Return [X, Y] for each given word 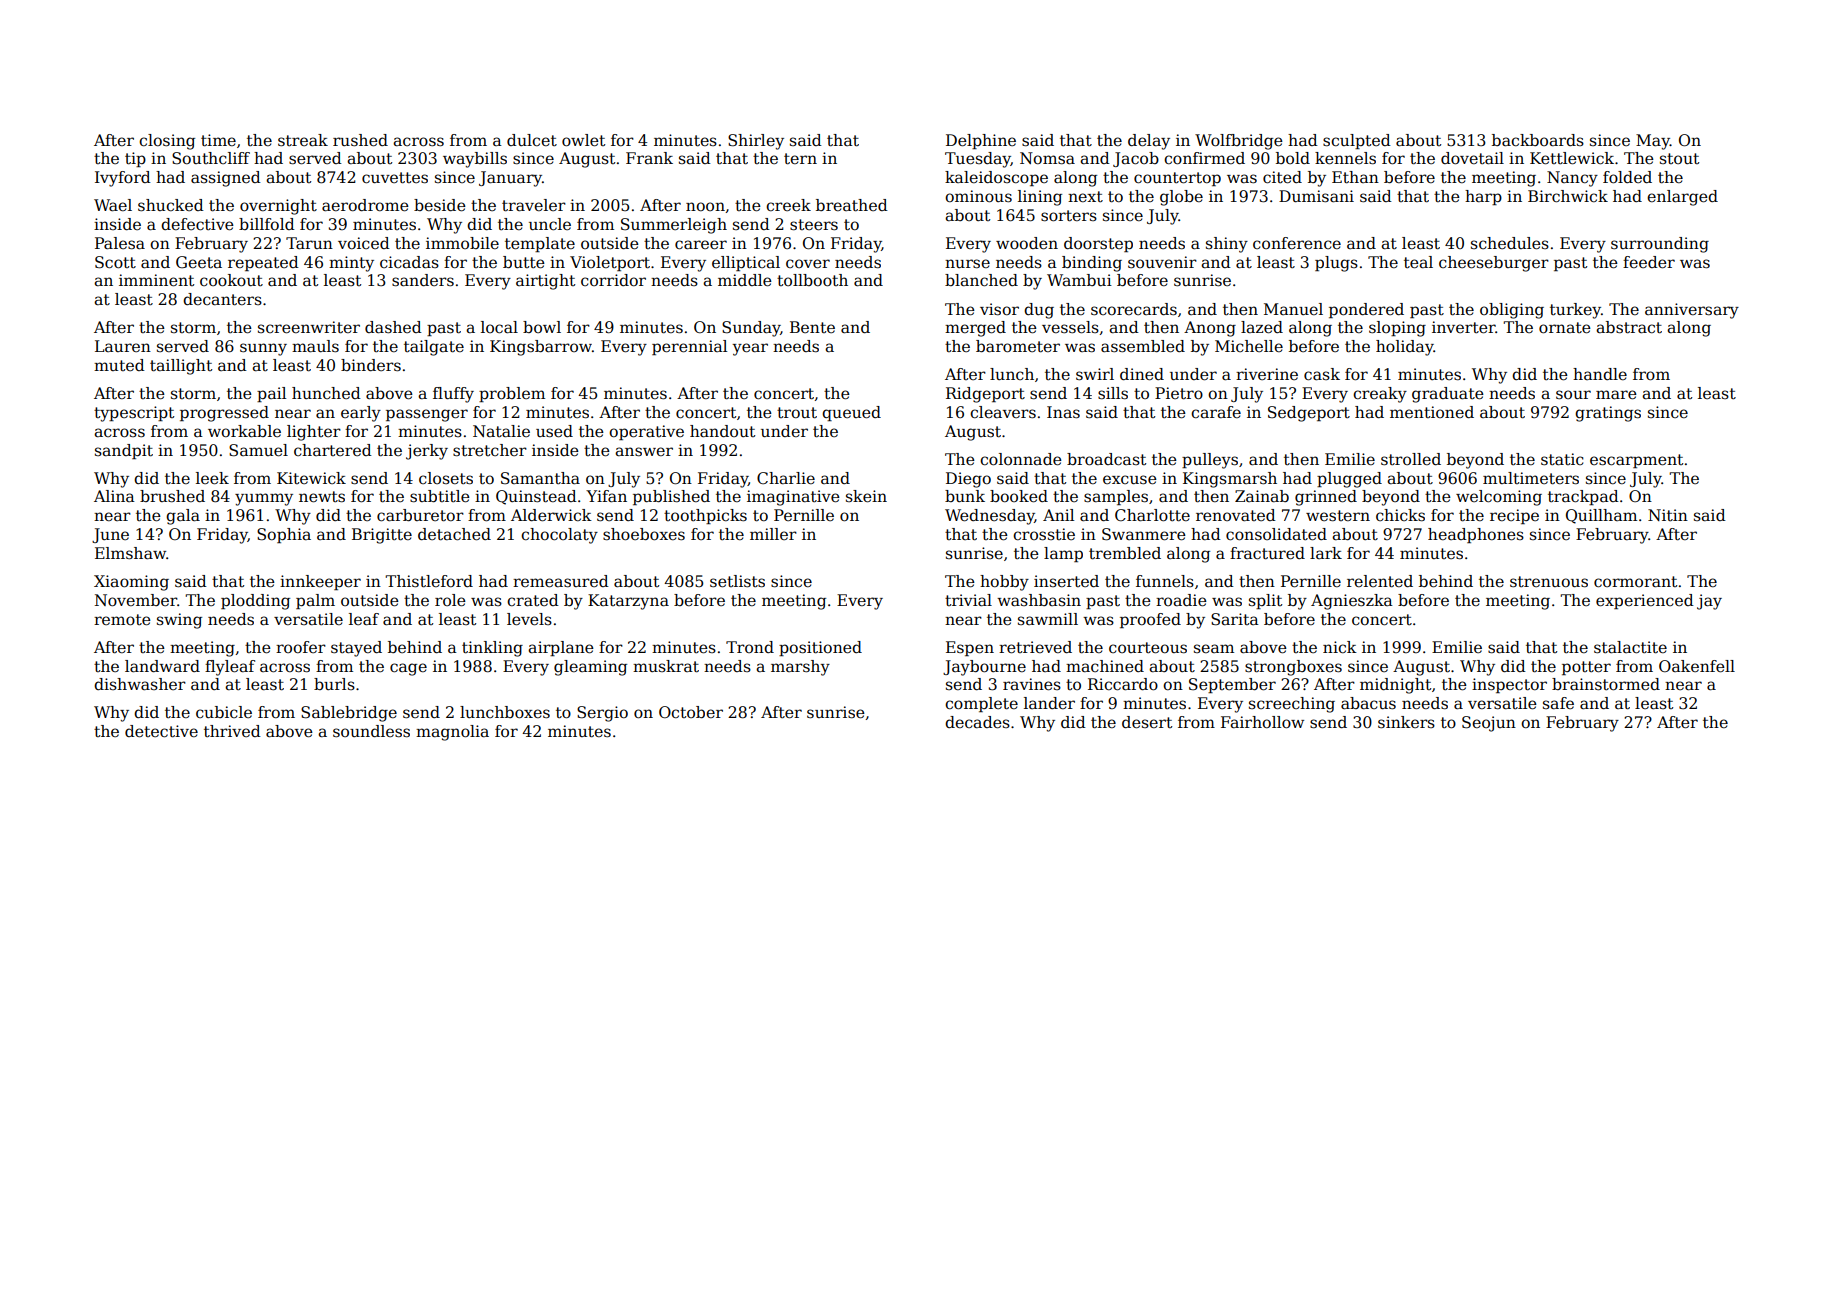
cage [408, 669]
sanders [423, 280]
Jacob [1136, 159]
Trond [750, 647]
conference [1297, 243]
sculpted [1357, 141]
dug [1039, 311]
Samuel [258, 450]
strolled [1411, 459]
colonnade [1021, 459]
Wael [113, 205]
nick [1340, 647]
